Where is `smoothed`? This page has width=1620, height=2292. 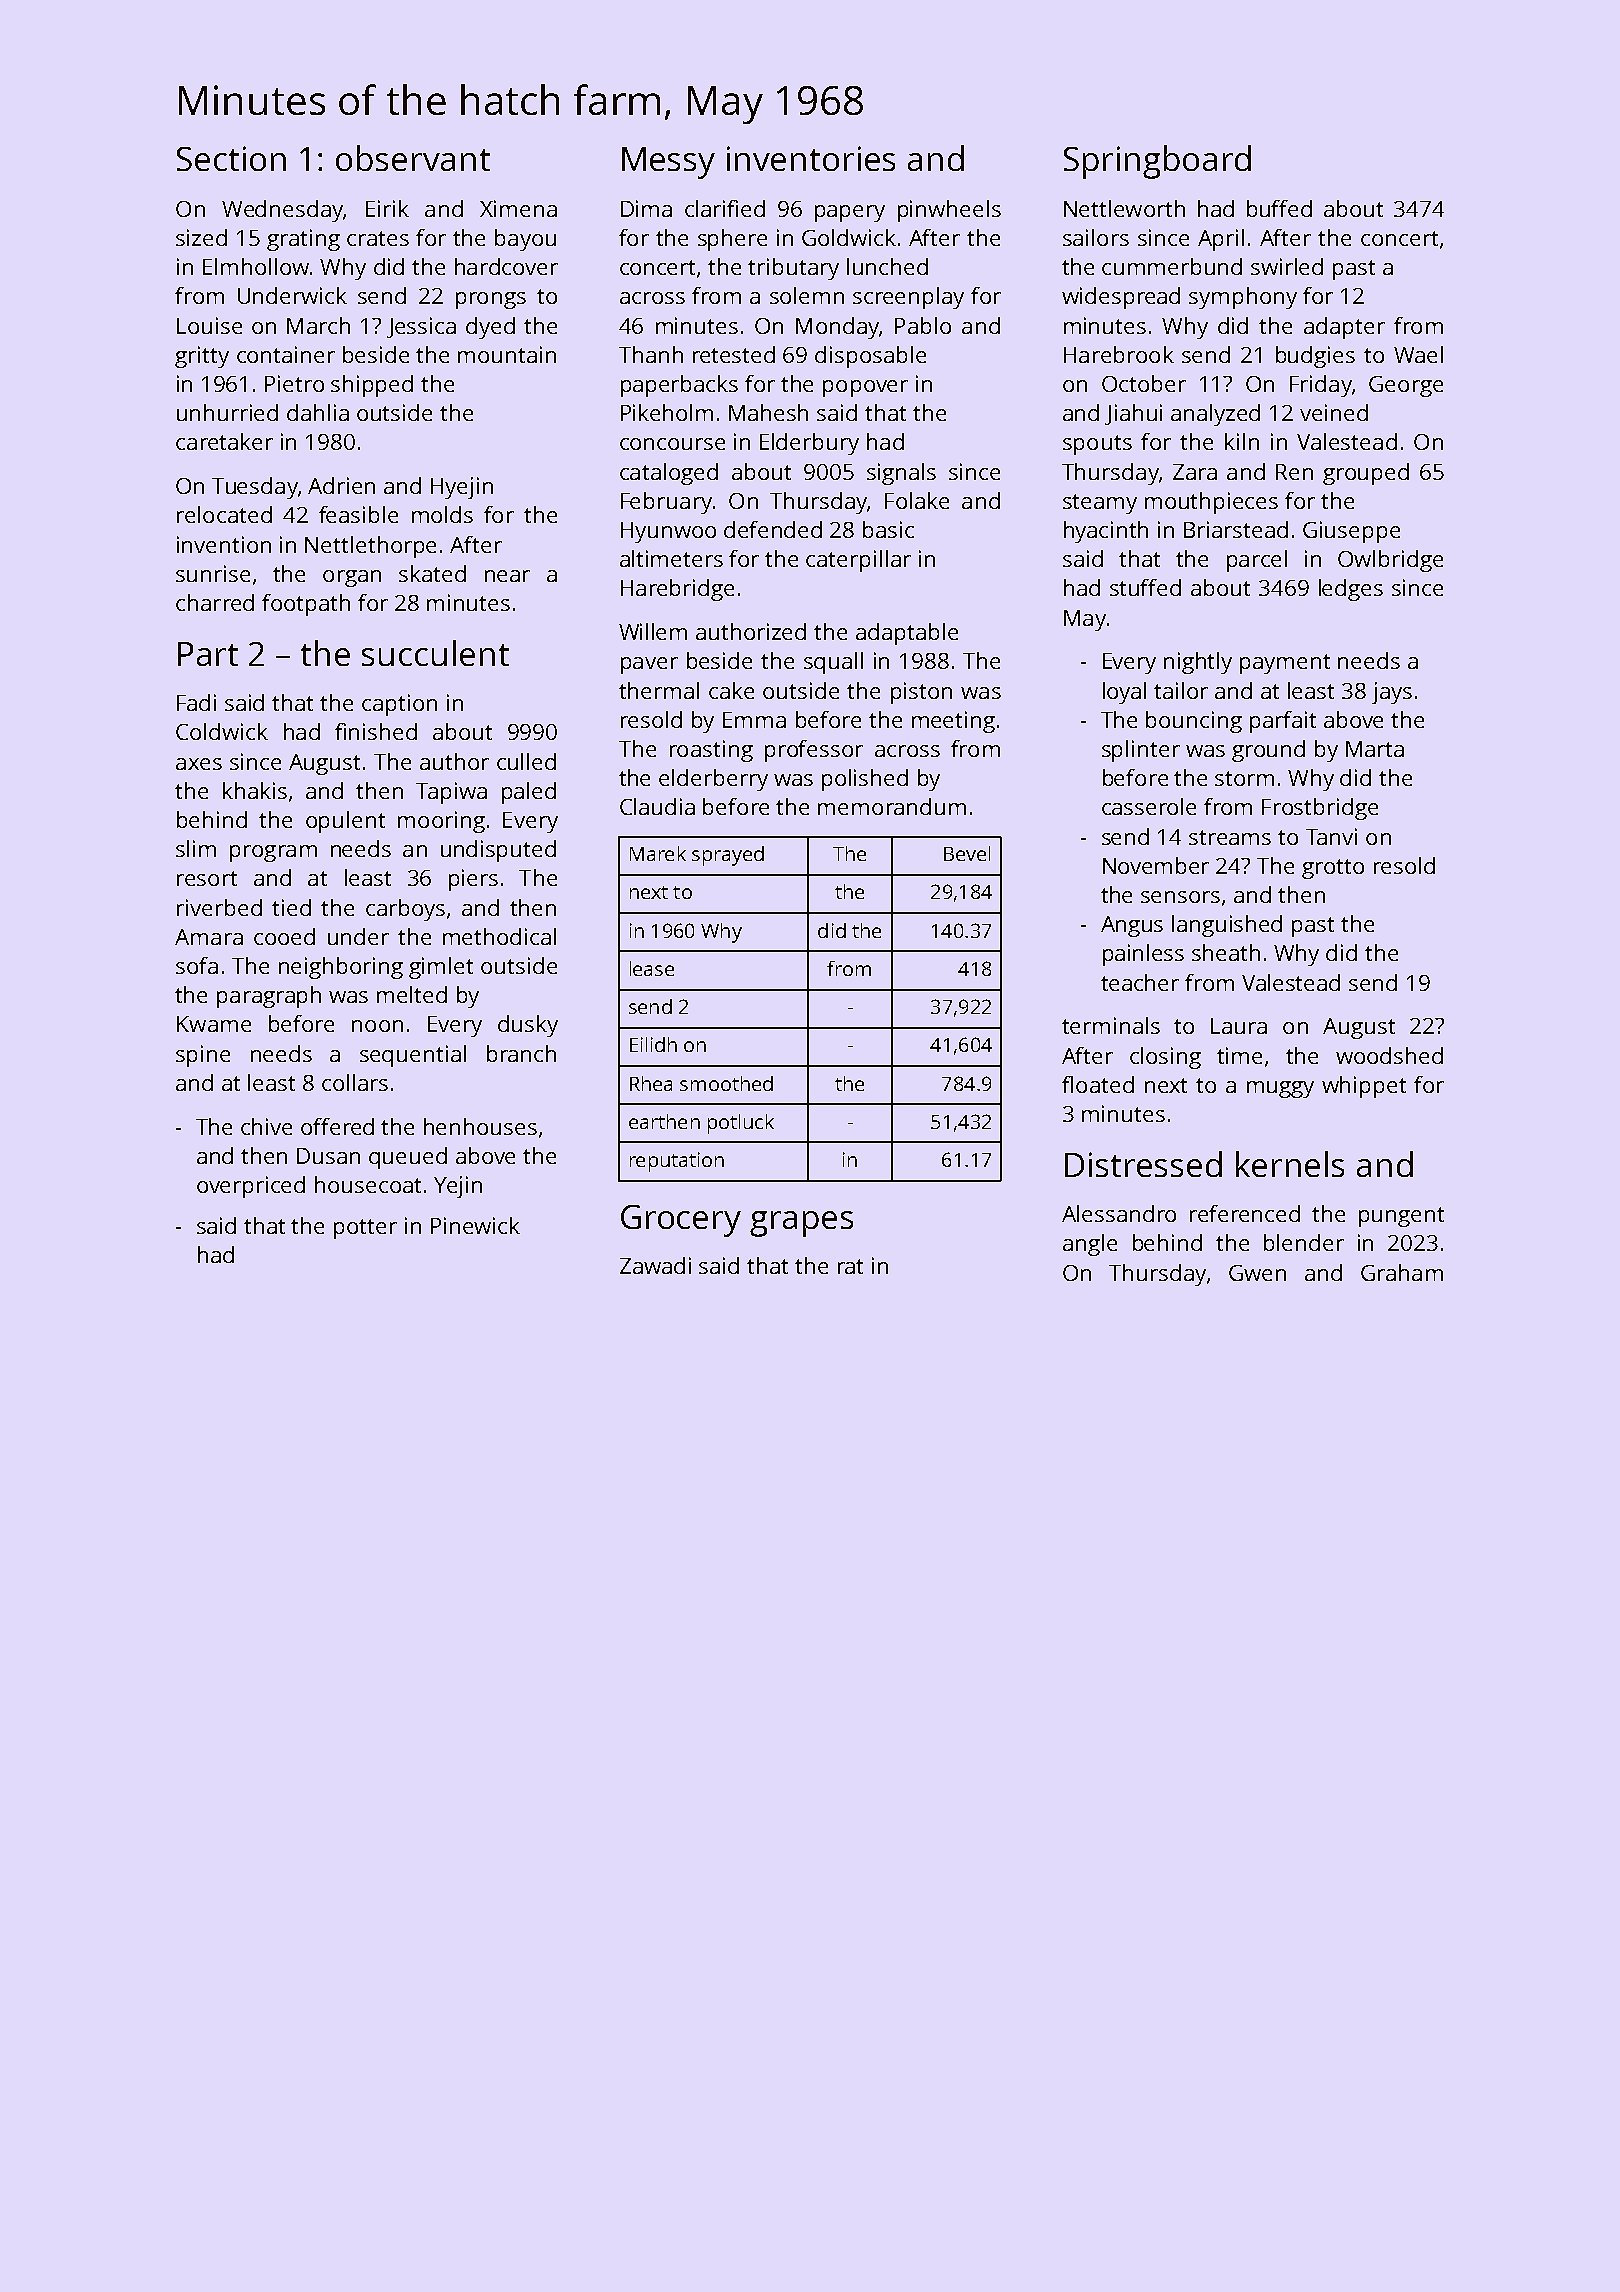 smoothed is located at coordinates (726, 1083).
